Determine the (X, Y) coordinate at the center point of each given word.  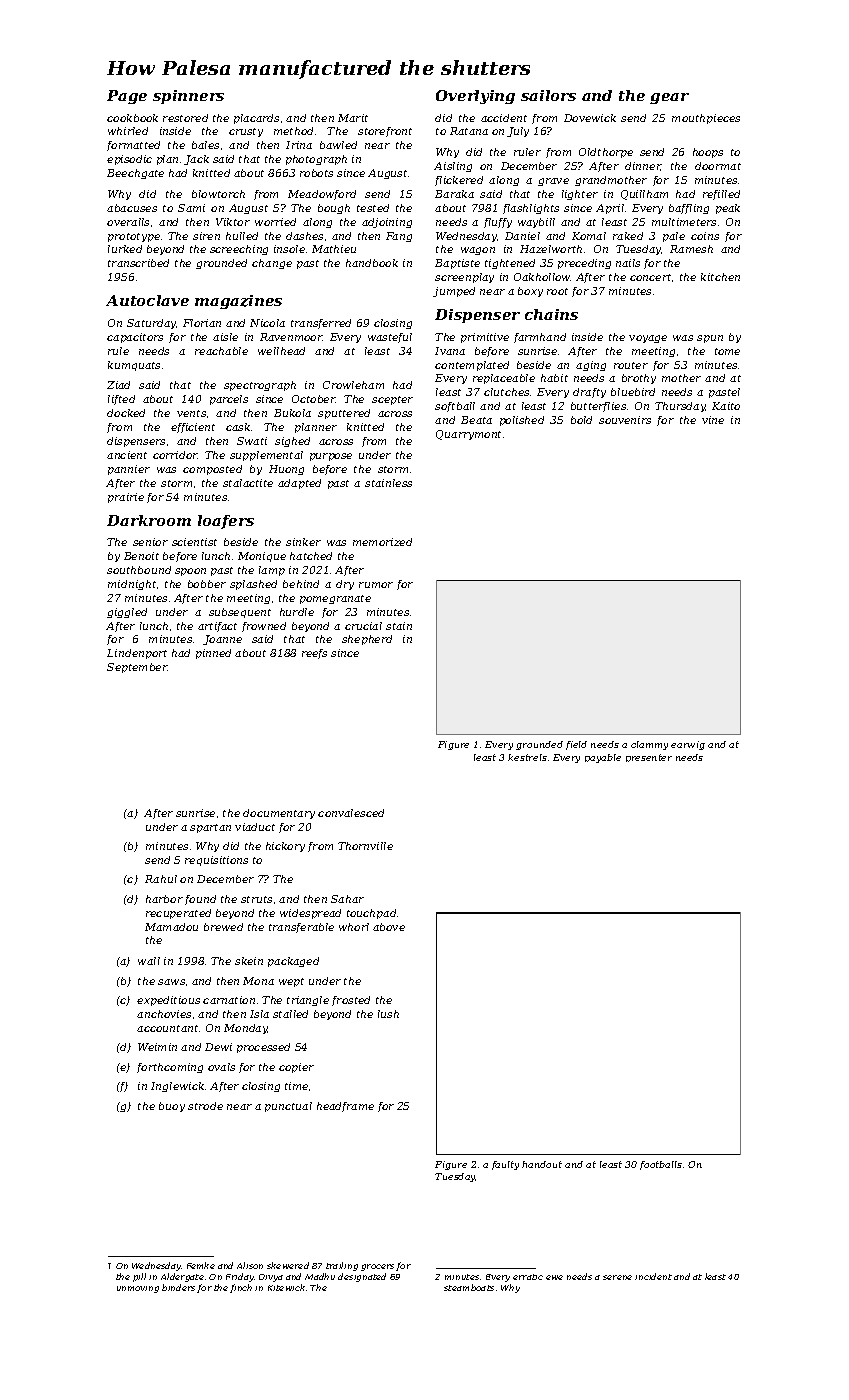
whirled (128, 131)
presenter (649, 758)
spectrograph (260, 386)
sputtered (344, 414)
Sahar (347, 899)
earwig (688, 745)
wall (149, 961)
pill (139, 1277)
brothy (639, 379)
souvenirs (625, 420)
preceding (584, 264)
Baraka (454, 194)
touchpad (371, 914)
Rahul (161, 879)
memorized (382, 542)
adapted (299, 484)
